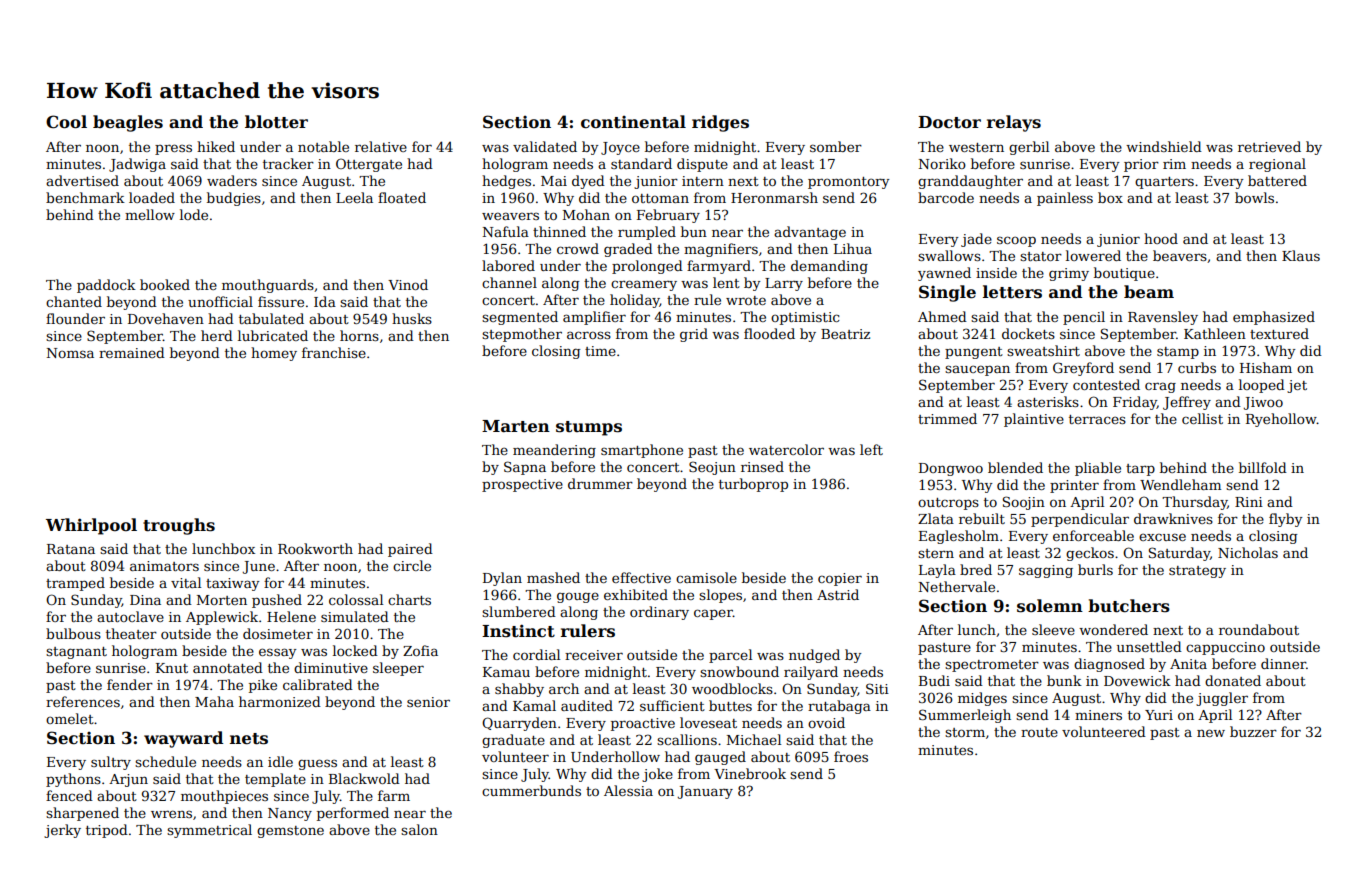  I want to click on hiked, so click(216, 146).
